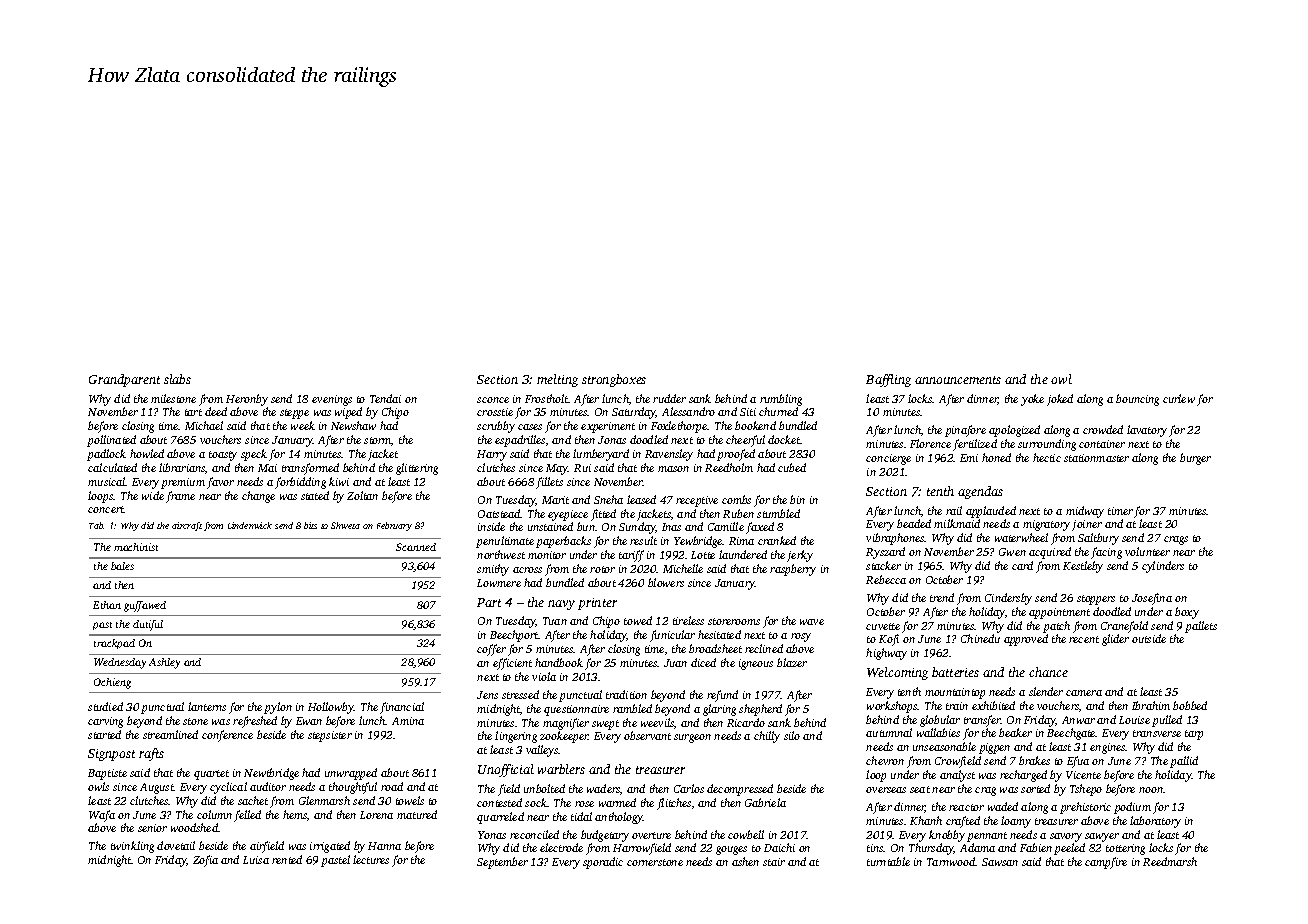 This image has width=1308, height=924. Describe the element at coordinates (345, 525) in the image. I see `Shweta` at that location.
